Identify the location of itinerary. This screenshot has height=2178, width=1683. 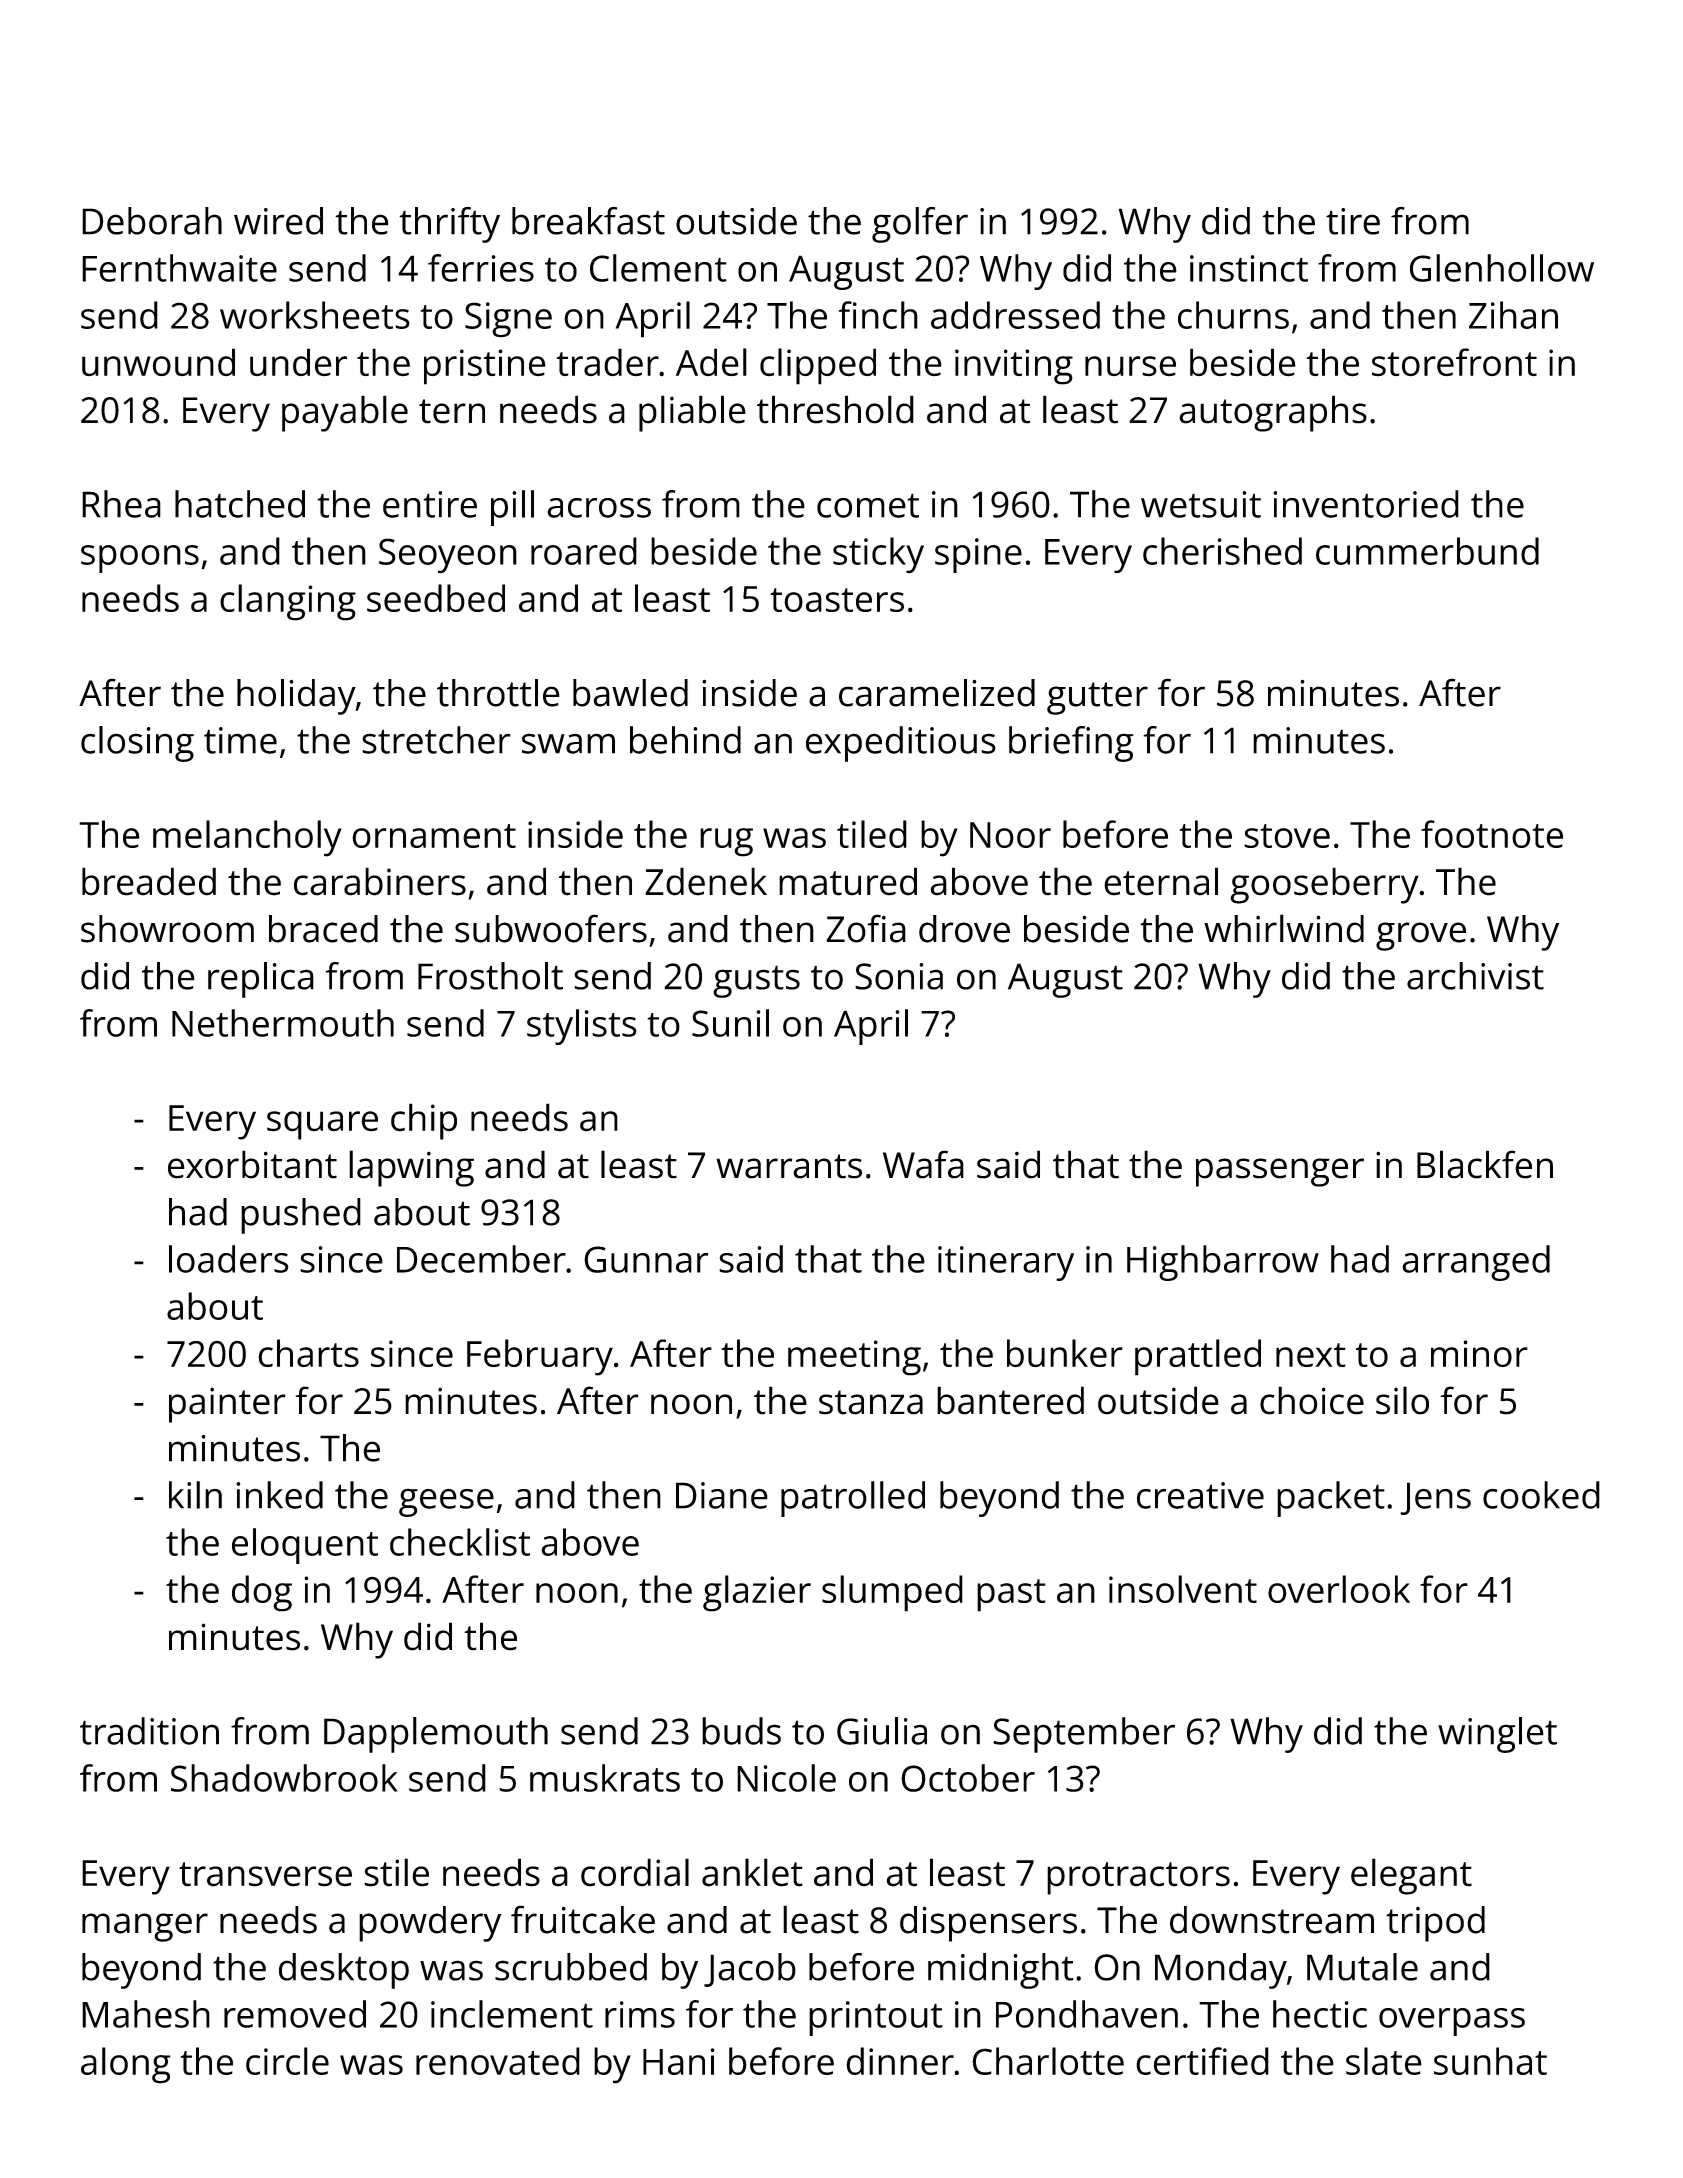
(1006, 1263).
